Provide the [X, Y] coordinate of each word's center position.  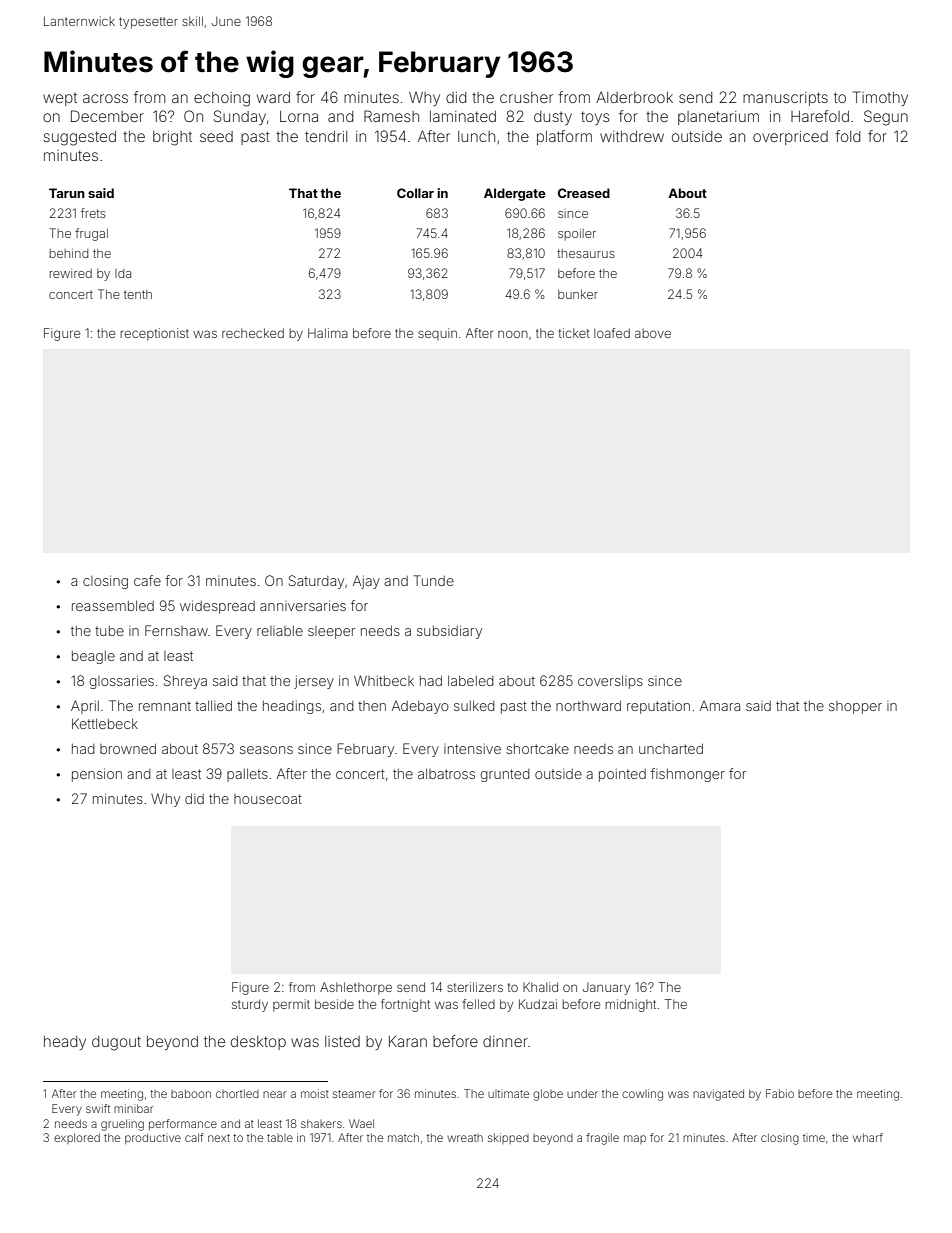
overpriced [790, 138]
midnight [631, 1005]
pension [97, 775]
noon [513, 334]
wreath [465, 1138]
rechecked [253, 333]
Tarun [67, 193]
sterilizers [475, 987]
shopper [855, 707]
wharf [868, 1137]
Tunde [434, 580]
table [280, 1138]
